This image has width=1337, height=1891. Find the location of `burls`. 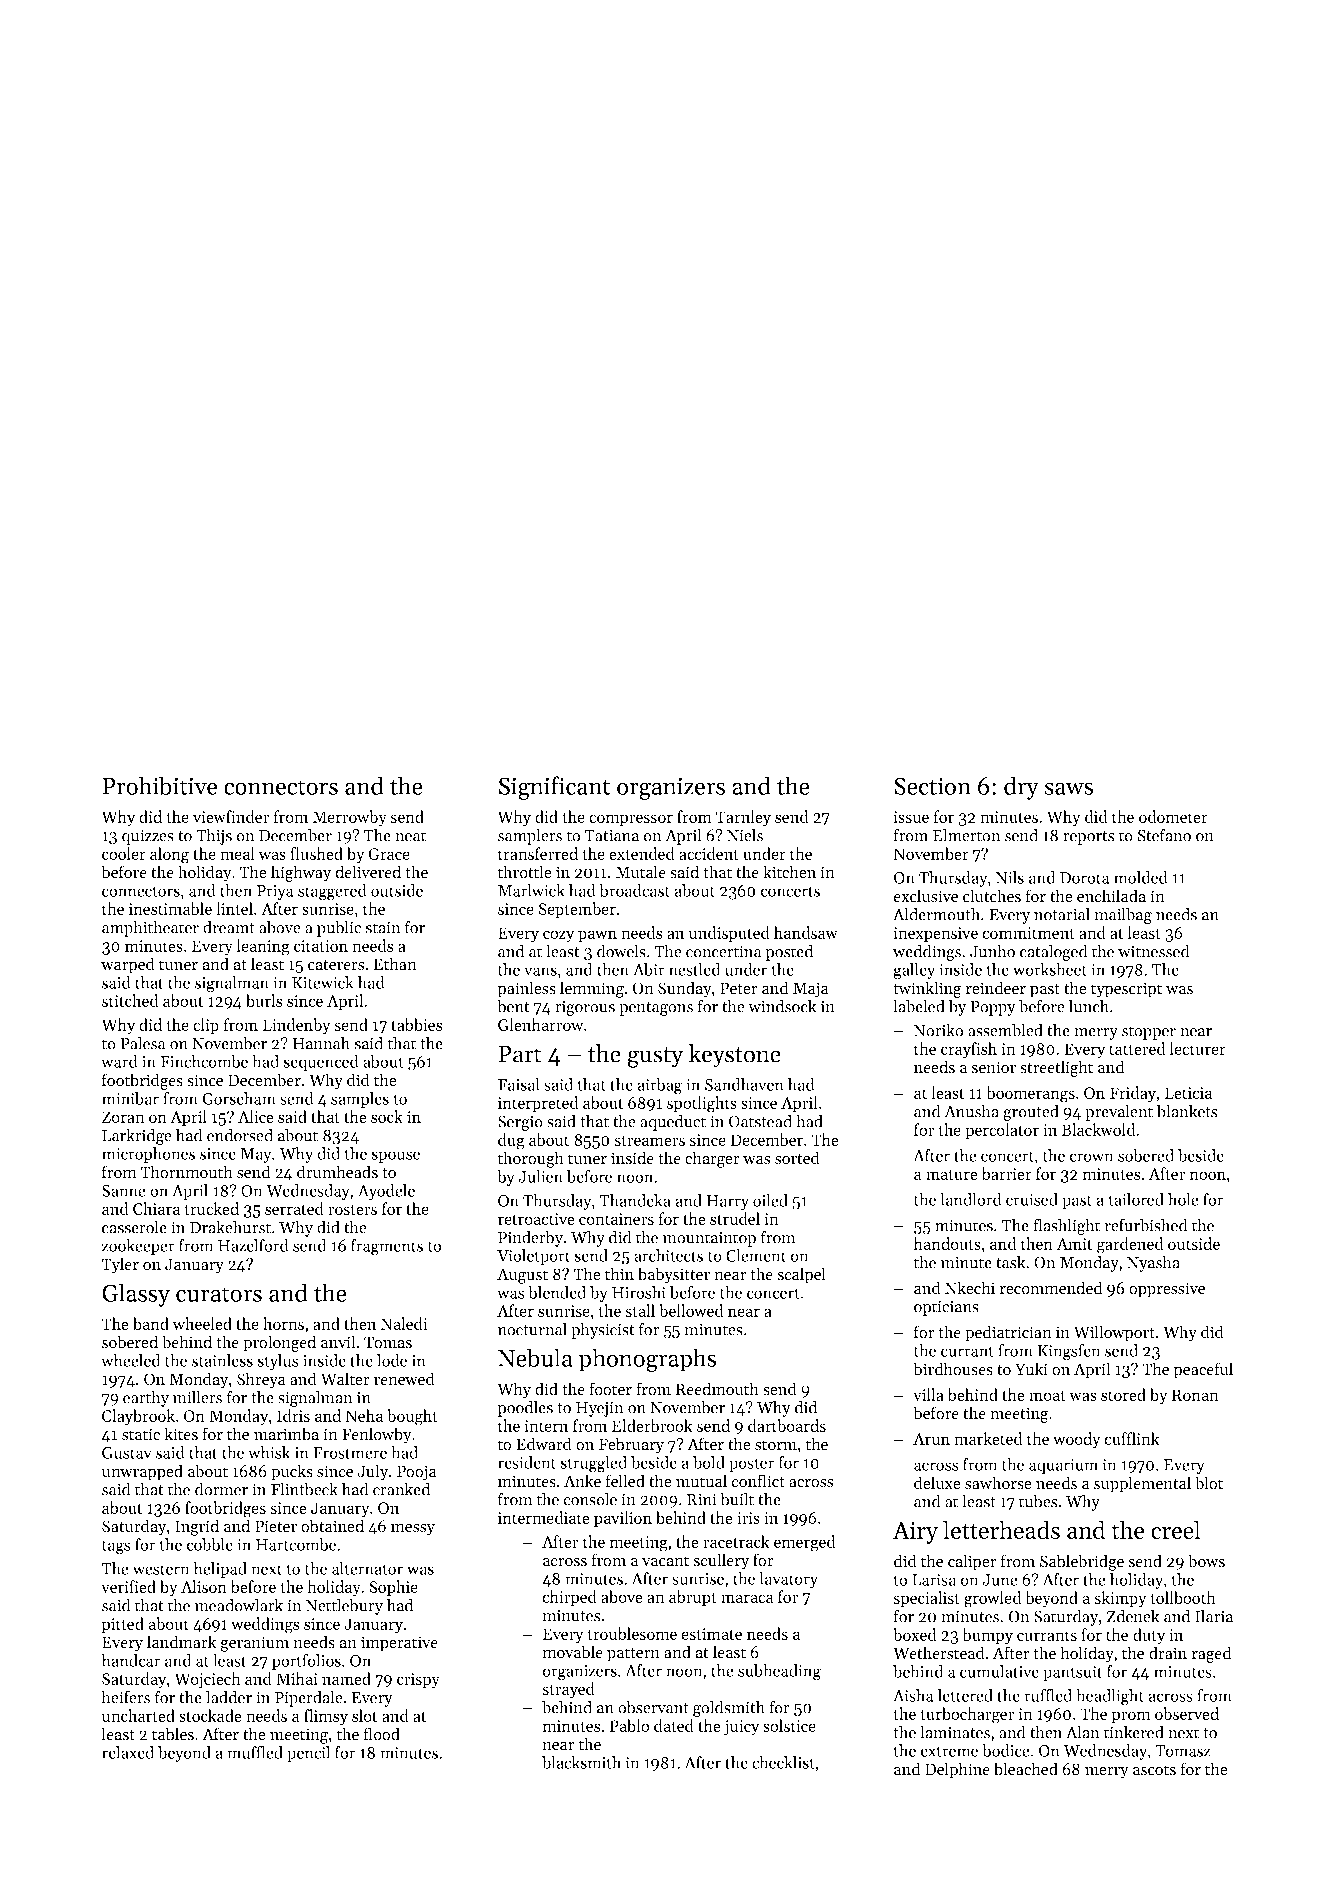

burls is located at coordinates (264, 1000).
